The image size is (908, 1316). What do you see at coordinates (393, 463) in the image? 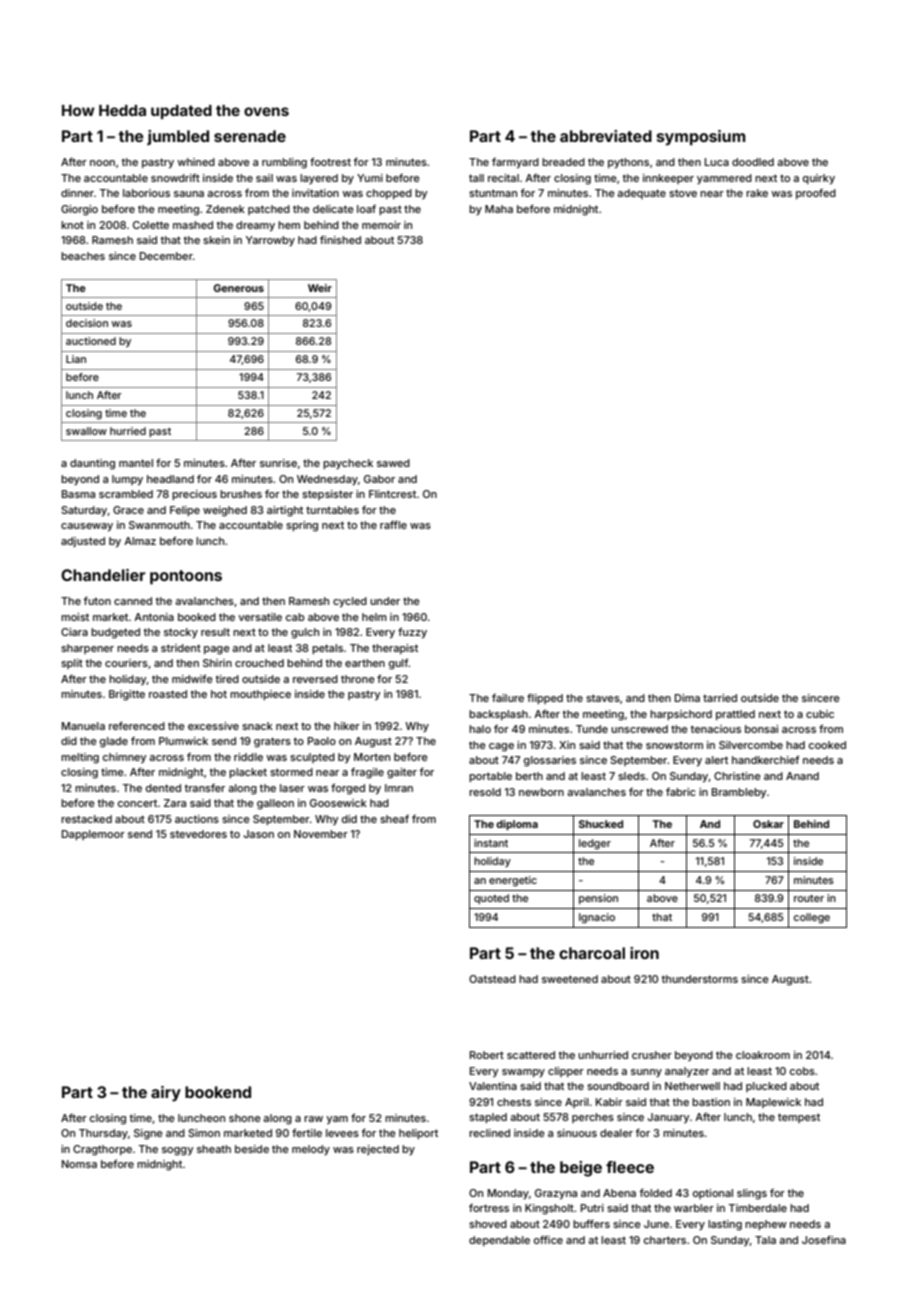
I see `sawed` at bounding box center [393, 463].
